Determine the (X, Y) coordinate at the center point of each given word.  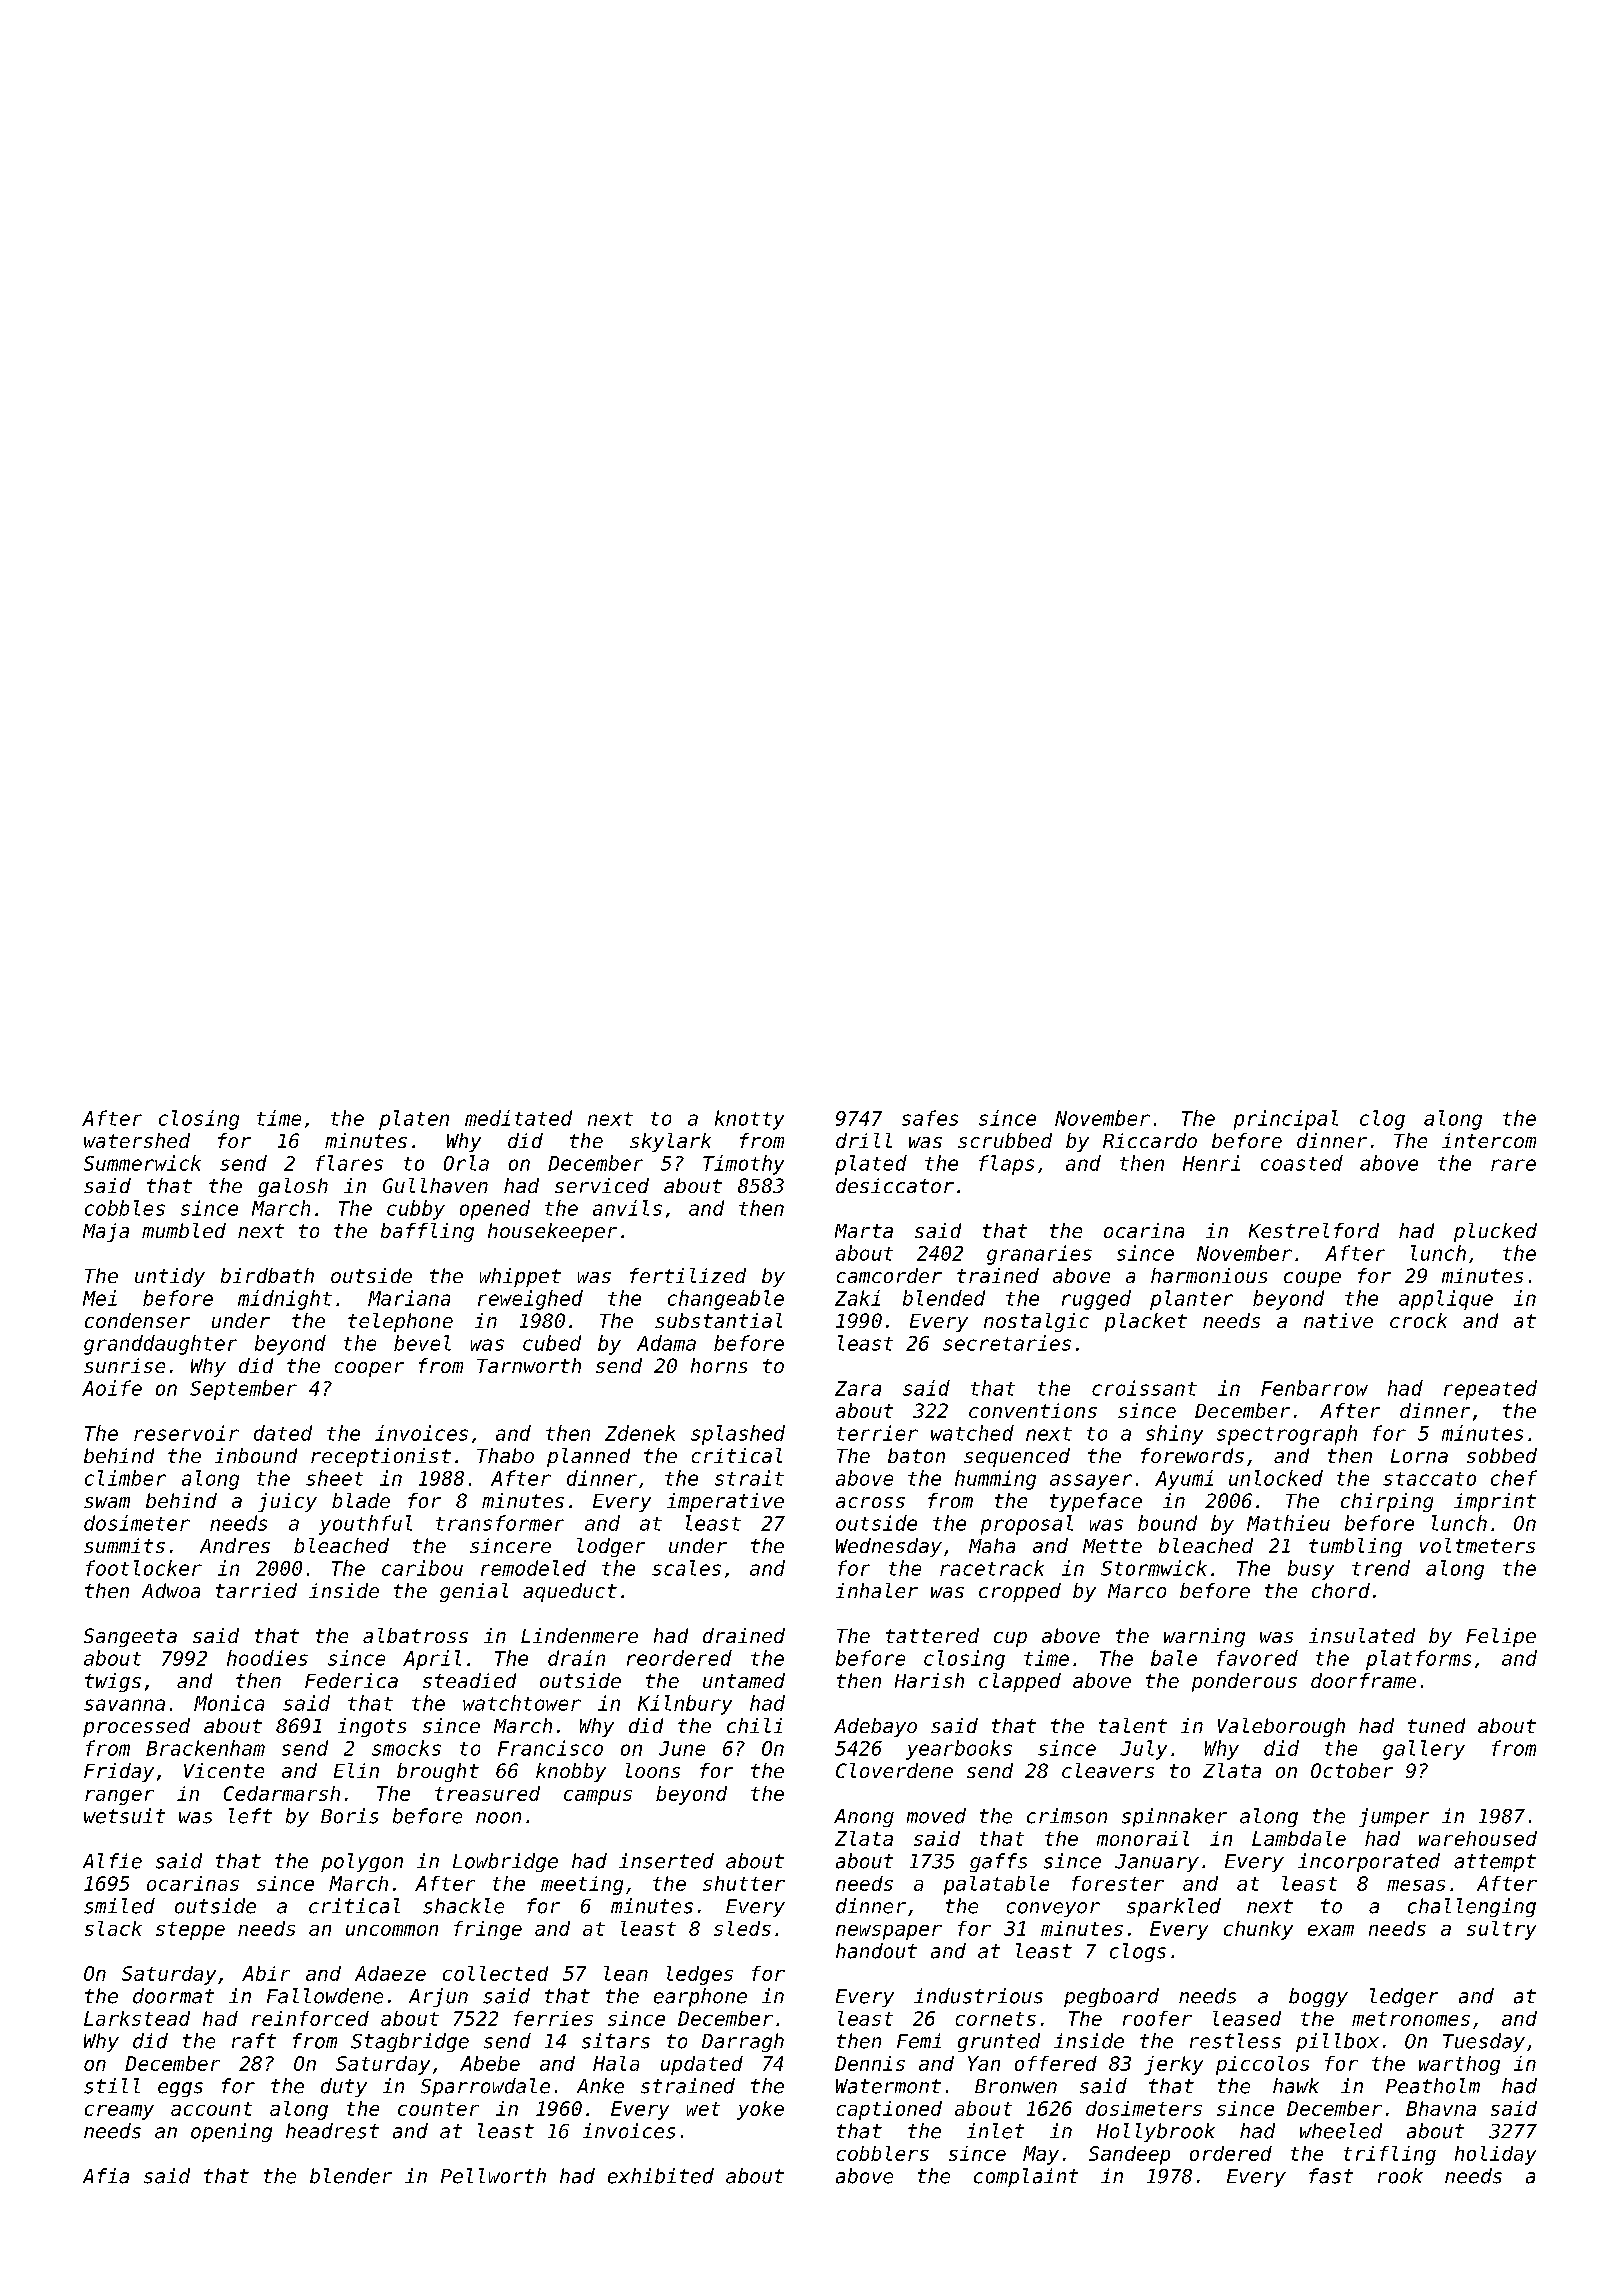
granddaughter (160, 1345)
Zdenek (640, 1433)
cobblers (883, 2153)
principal (1286, 1120)
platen (414, 1120)
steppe (190, 1931)
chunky (1258, 1930)
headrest (332, 2131)
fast (1331, 2176)
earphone (700, 1997)
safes (930, 1118)
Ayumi (1184, 1480)
